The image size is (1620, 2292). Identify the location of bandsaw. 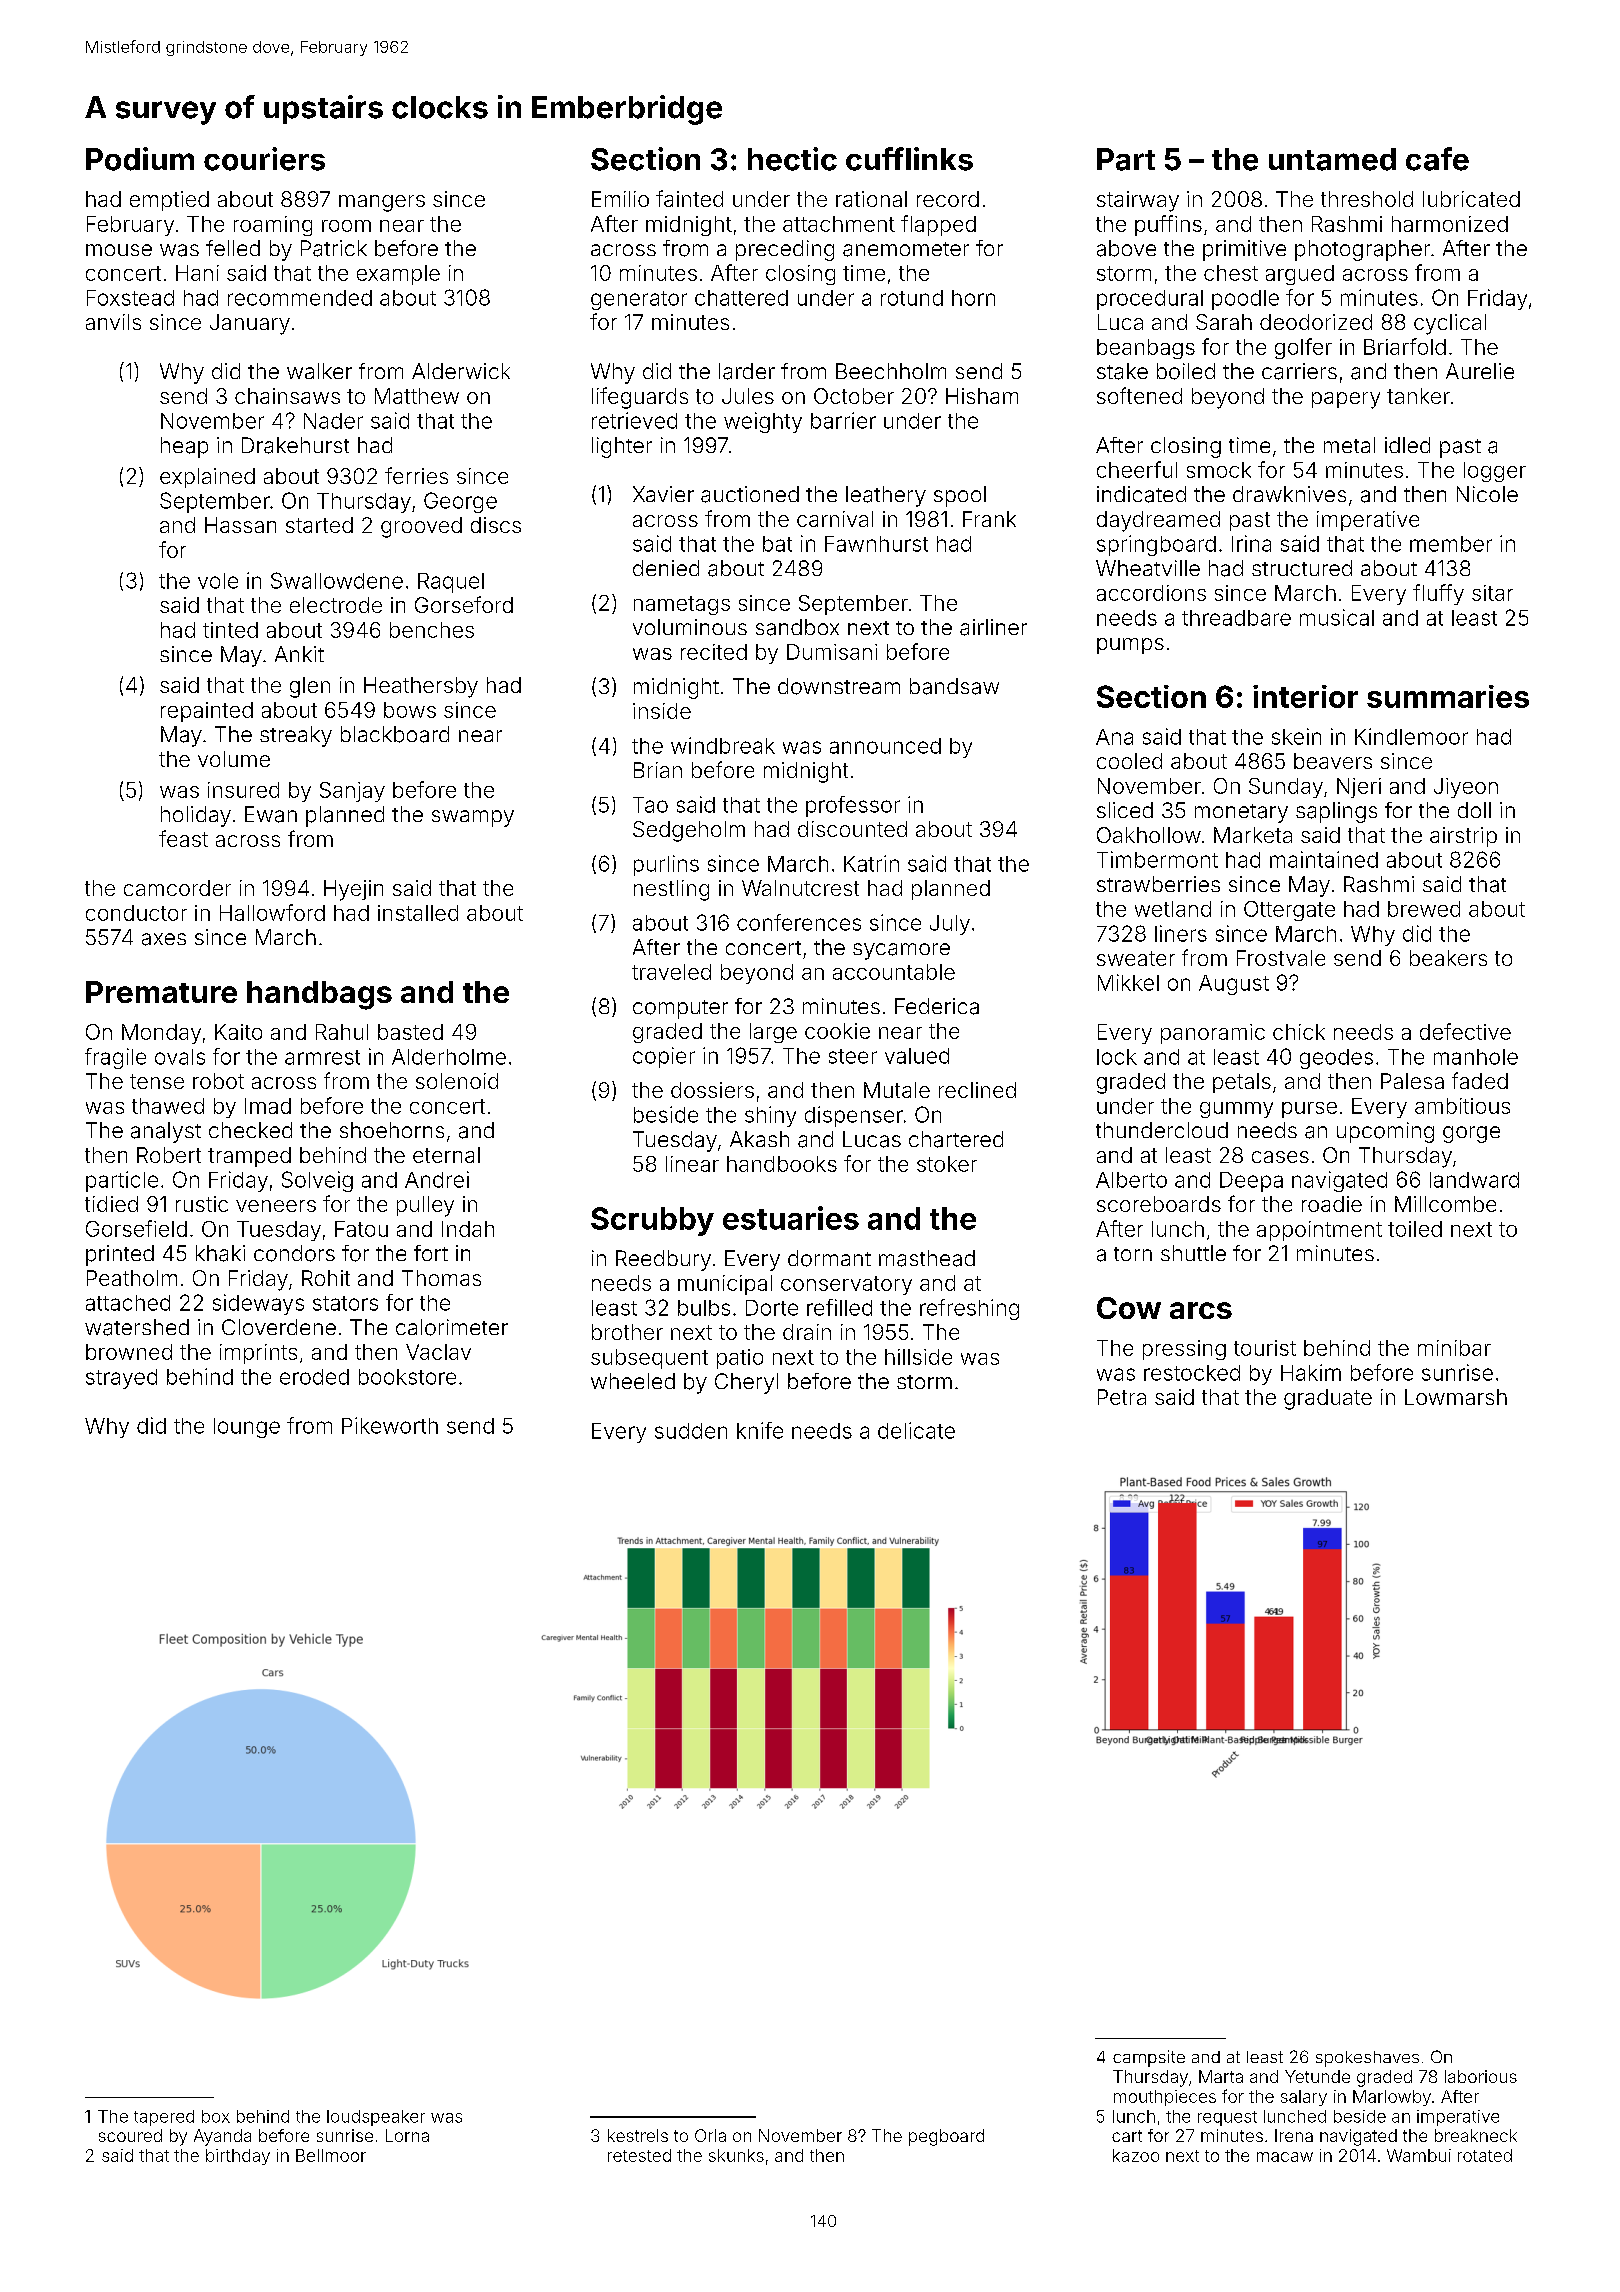
(954, 686).
